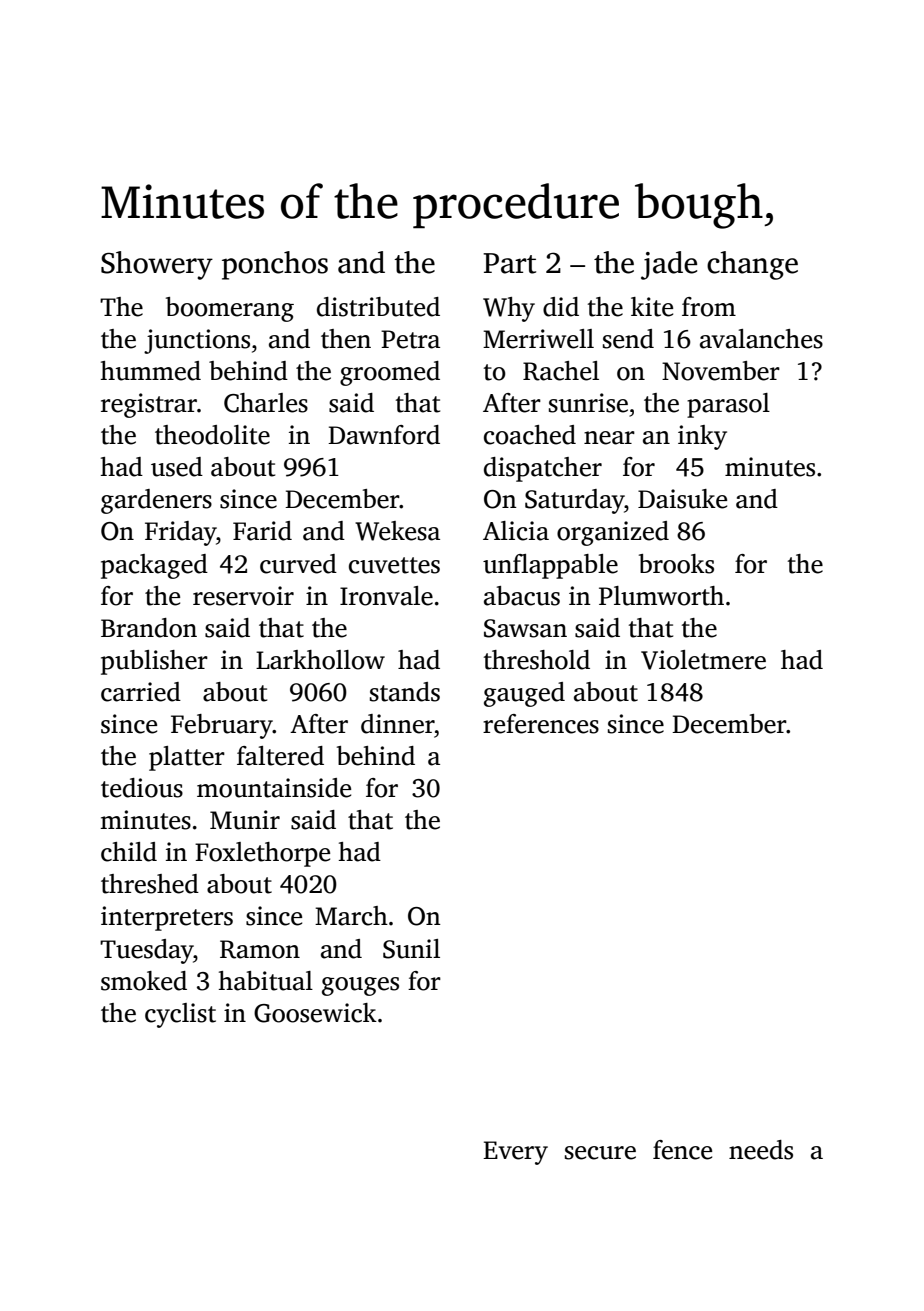 The image size is (924, 1311). What do you see at coordinates (167, 918) in the image?
I see `interpreters` at bounding box center [167, 918].
